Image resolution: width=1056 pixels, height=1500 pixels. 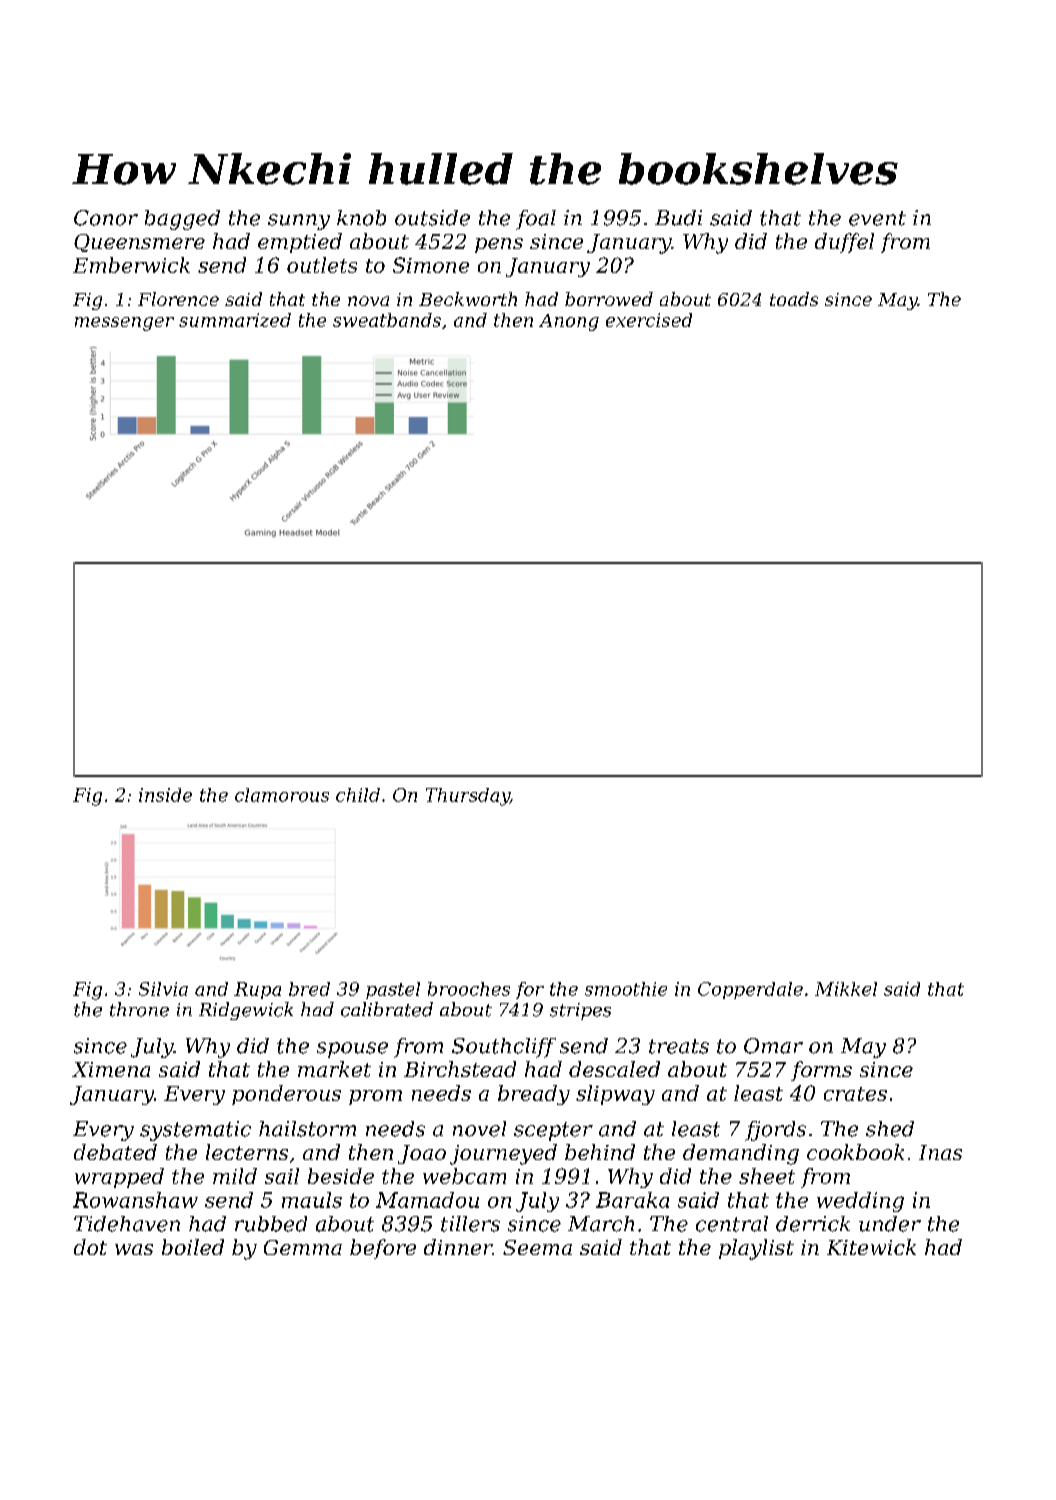 I want to click on Copperdale, so click(x=750, y=990).
